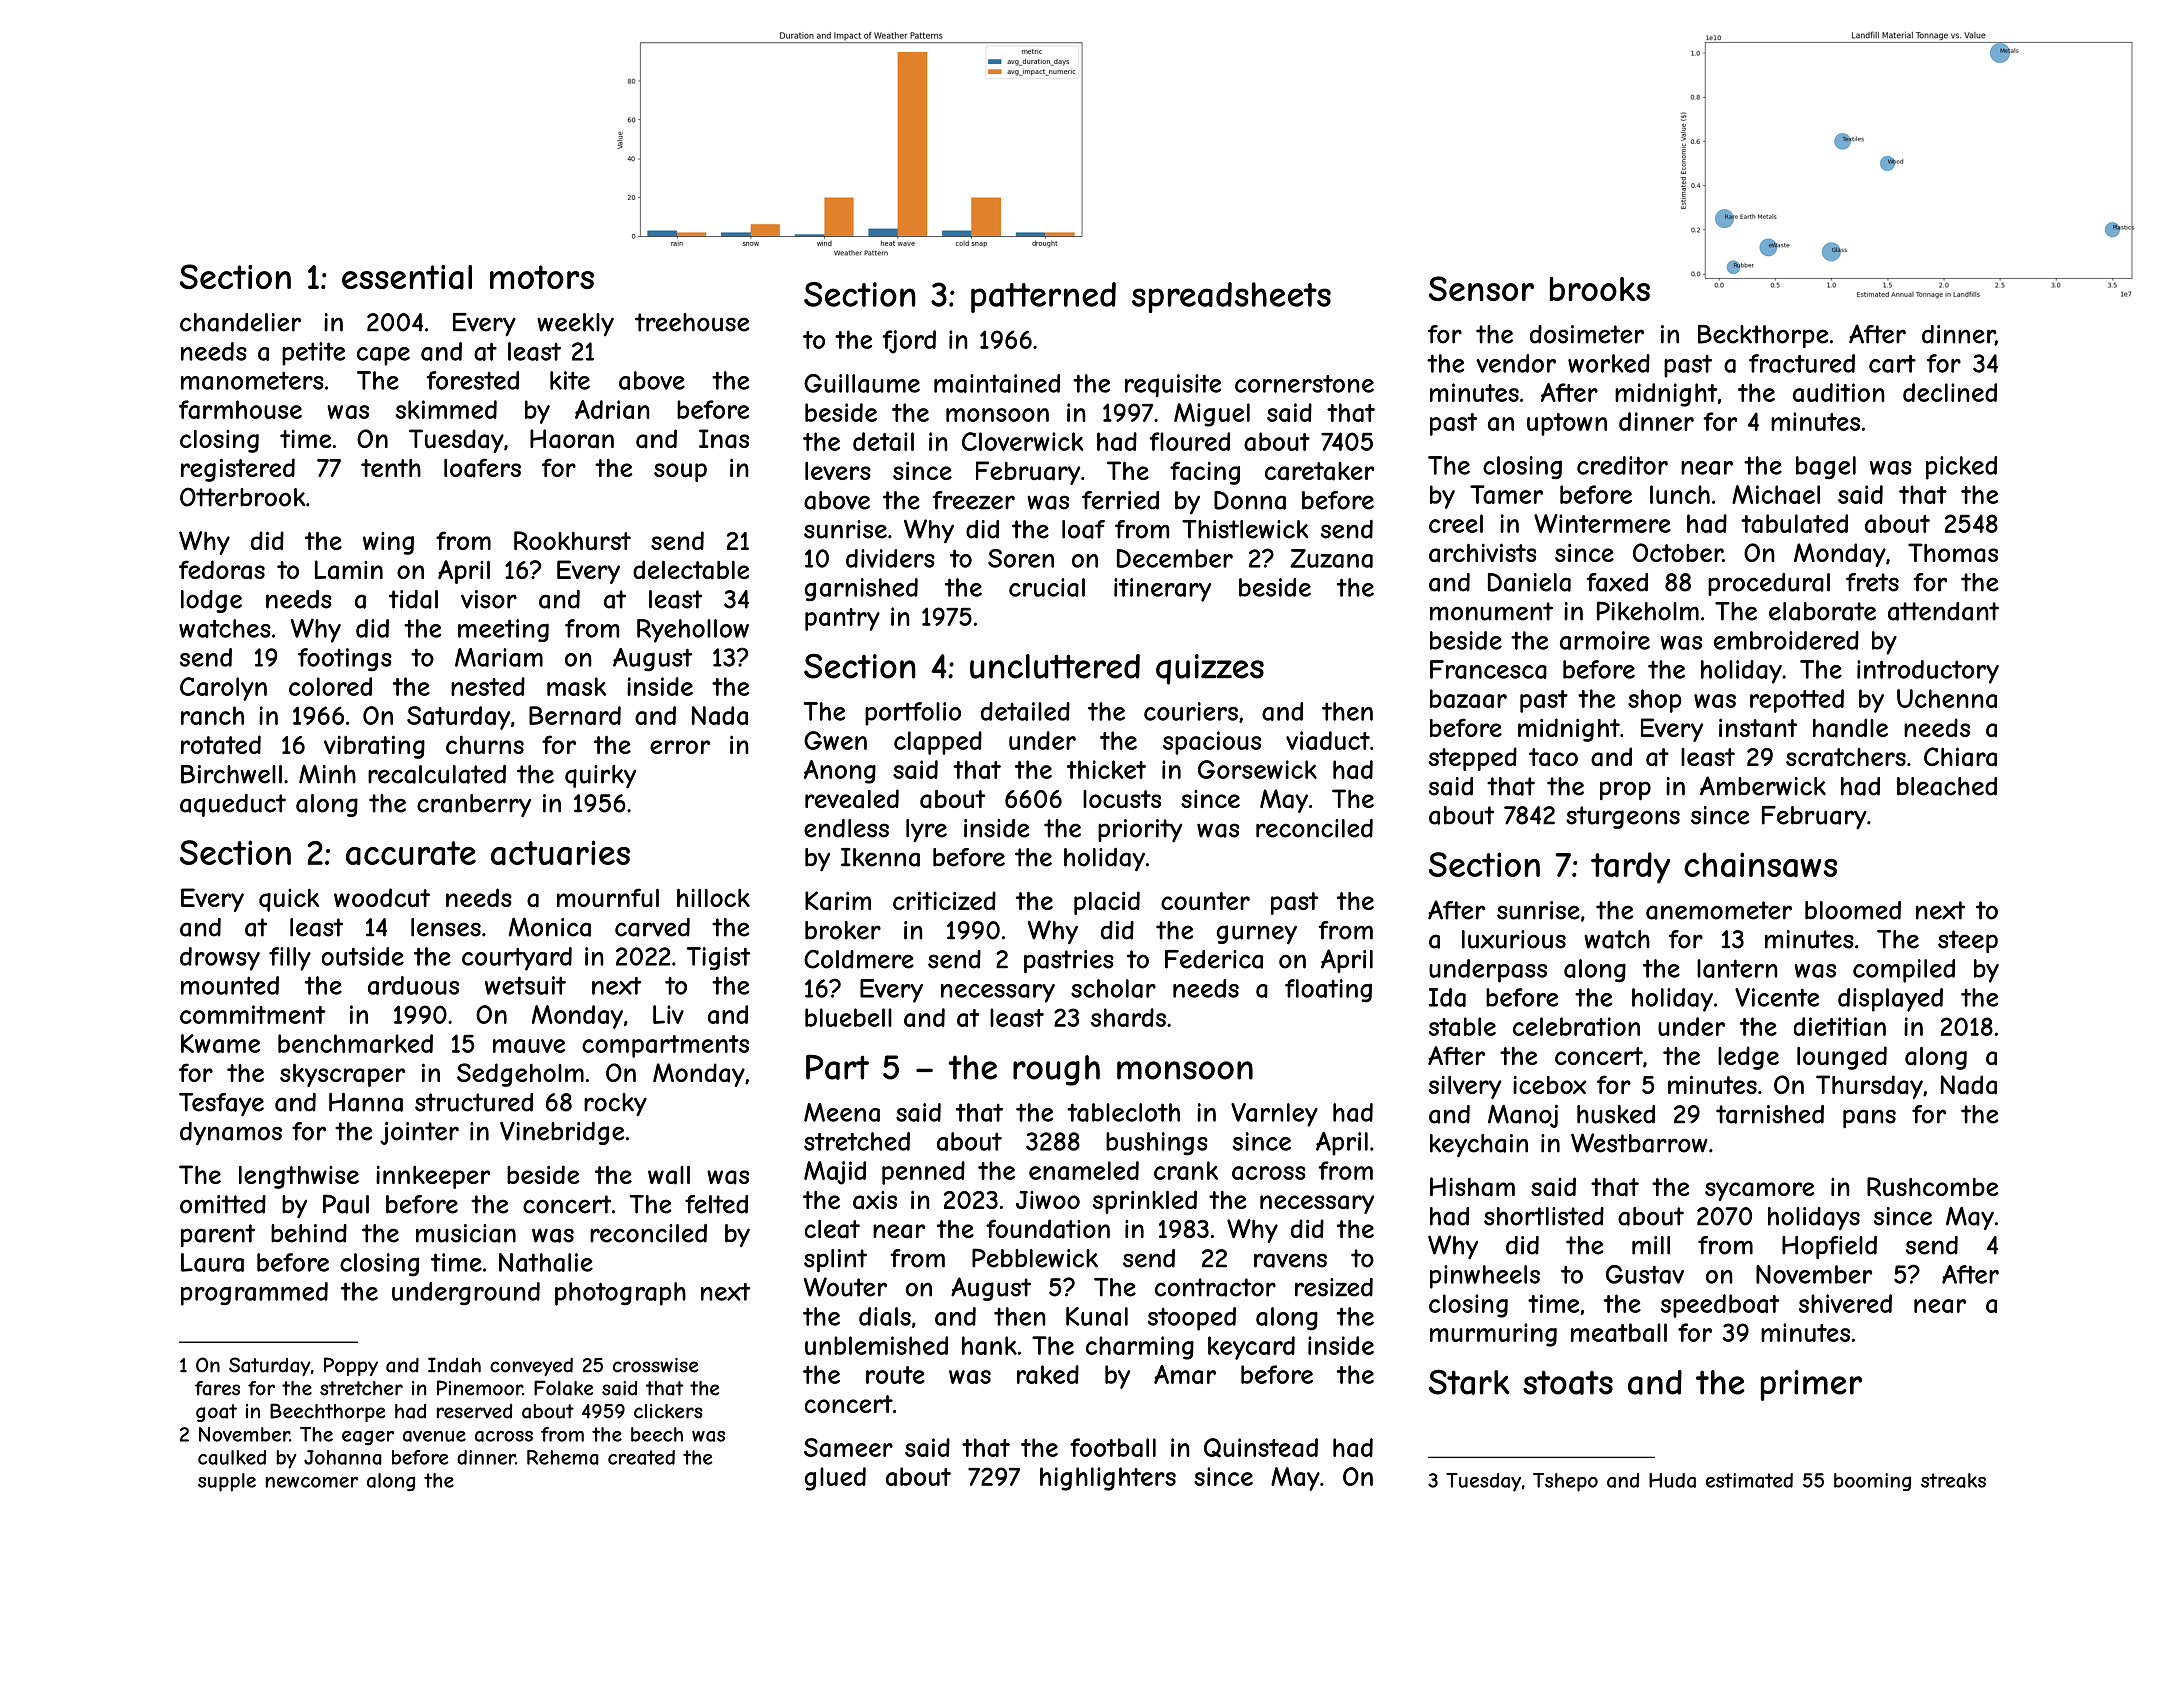 This page has width=2178, height=1683. I want to click on garnished, so click(861, 590).
